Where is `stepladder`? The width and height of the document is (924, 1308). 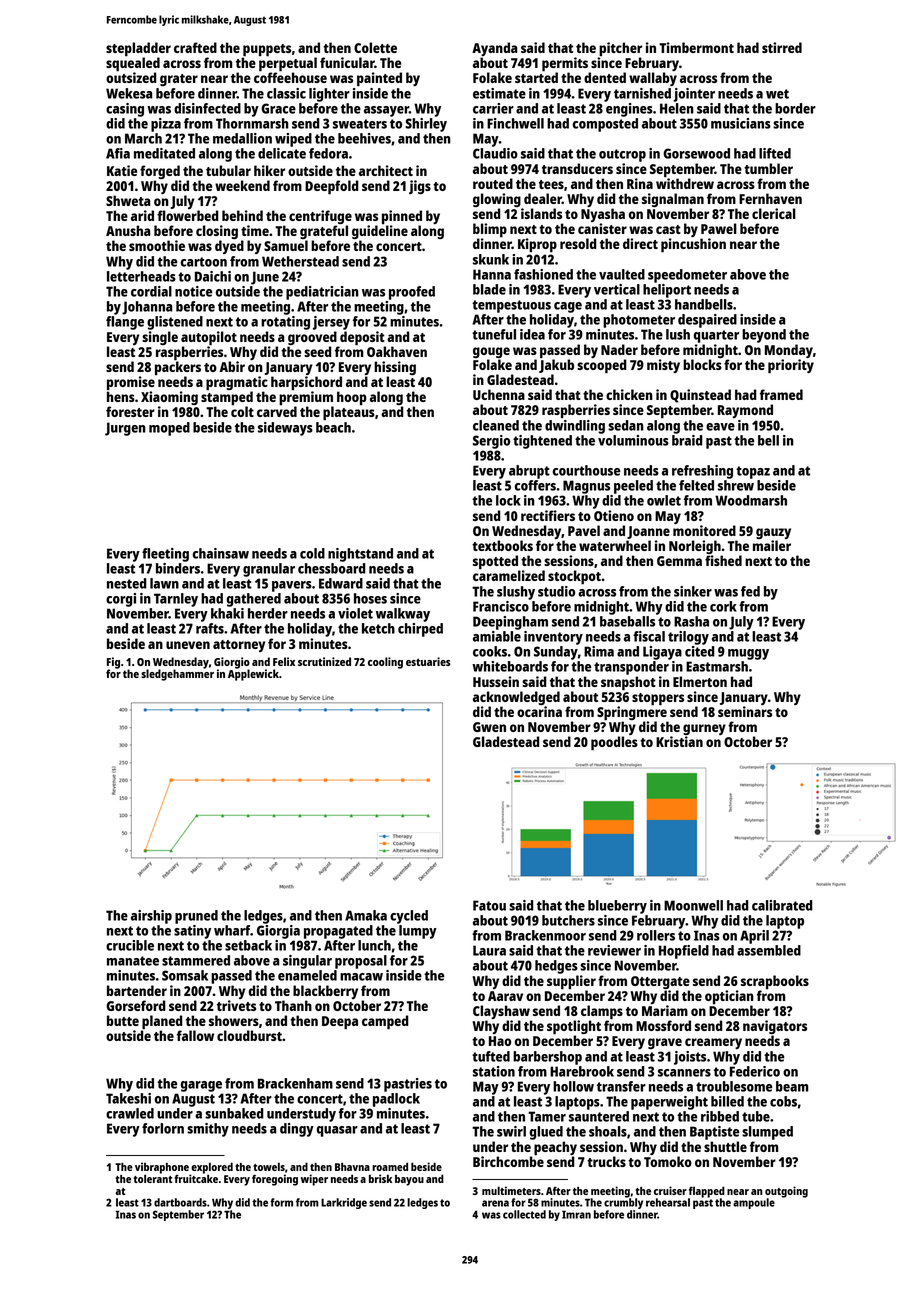 stepladder is located at coordinates (138, 49).
